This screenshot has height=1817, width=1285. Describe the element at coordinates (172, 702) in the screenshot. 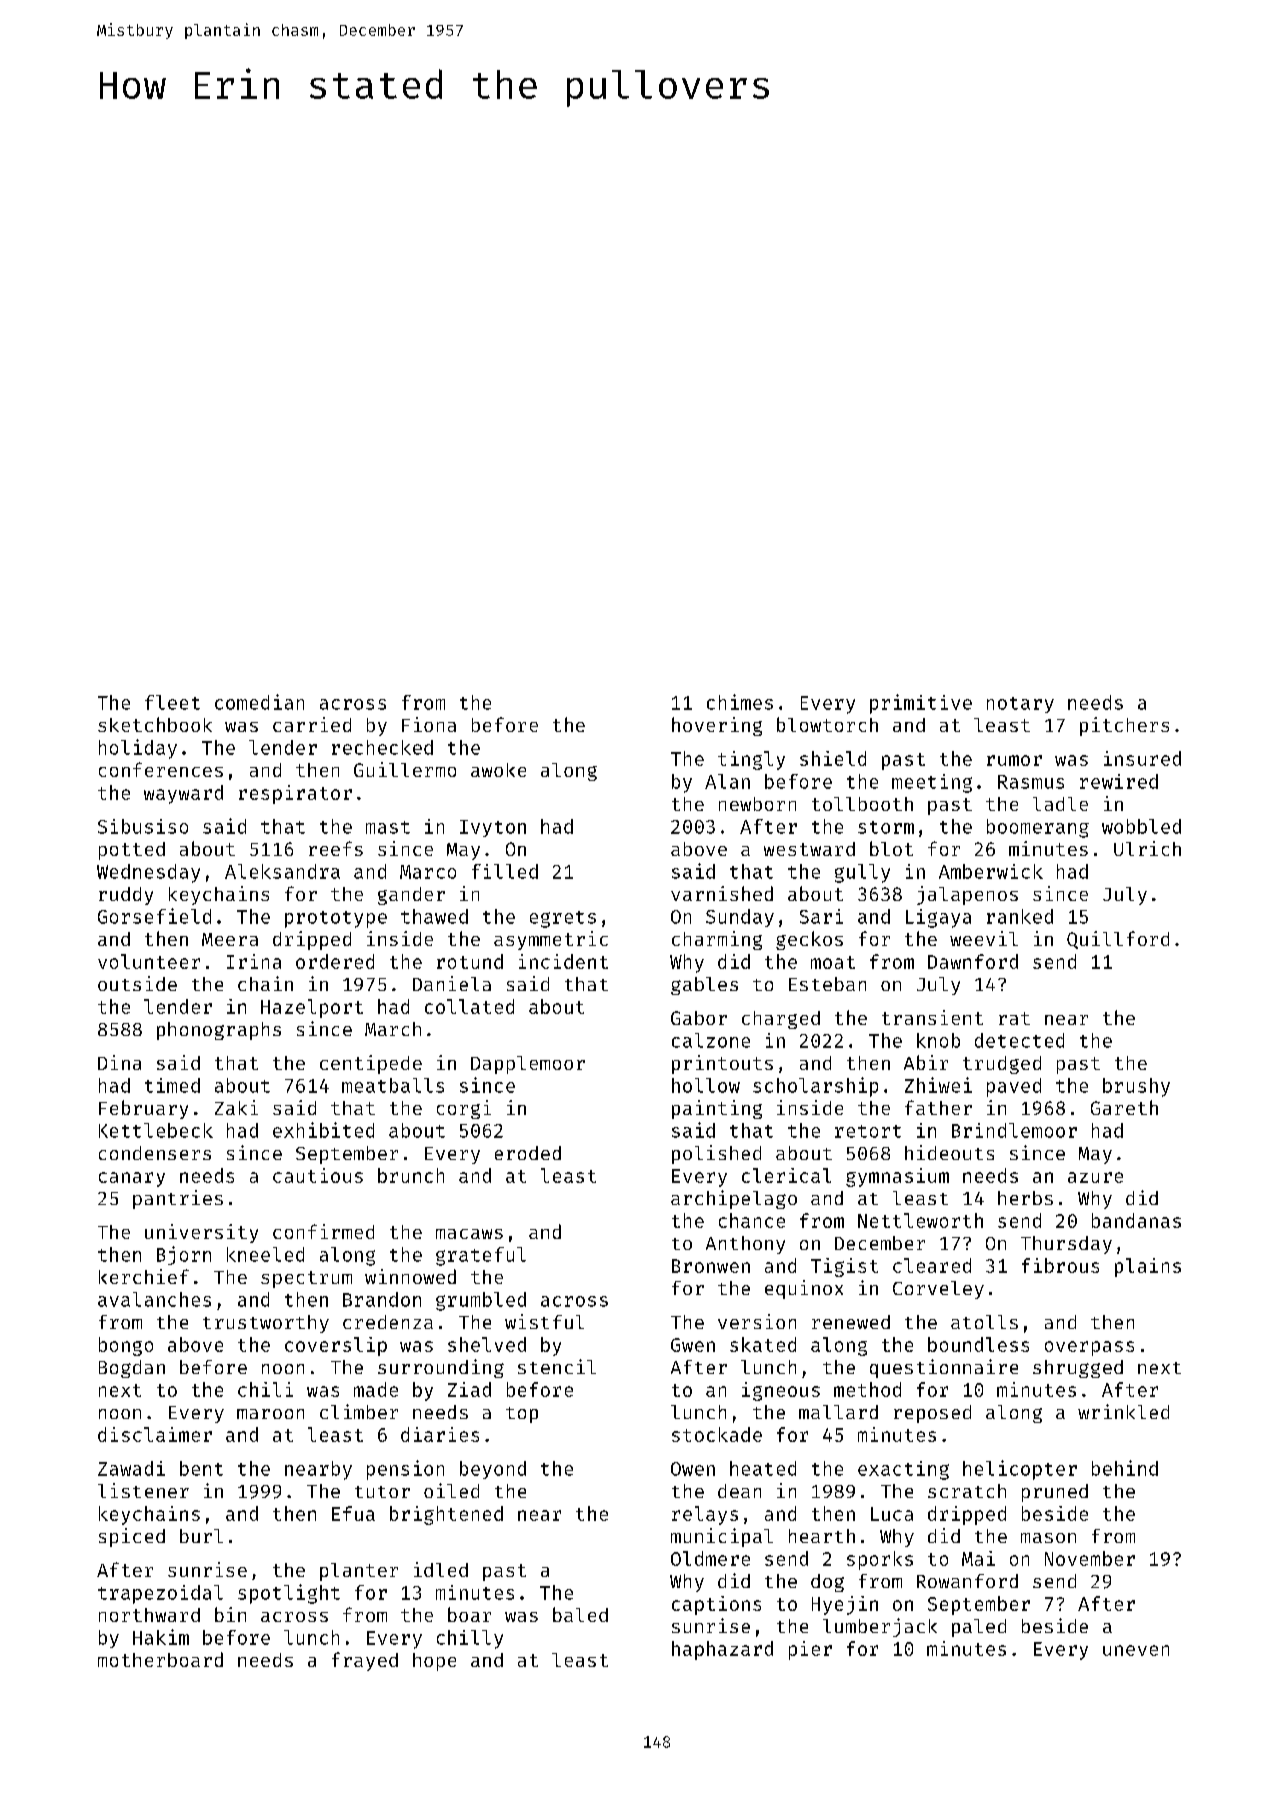

I see `fleet` at that location.
